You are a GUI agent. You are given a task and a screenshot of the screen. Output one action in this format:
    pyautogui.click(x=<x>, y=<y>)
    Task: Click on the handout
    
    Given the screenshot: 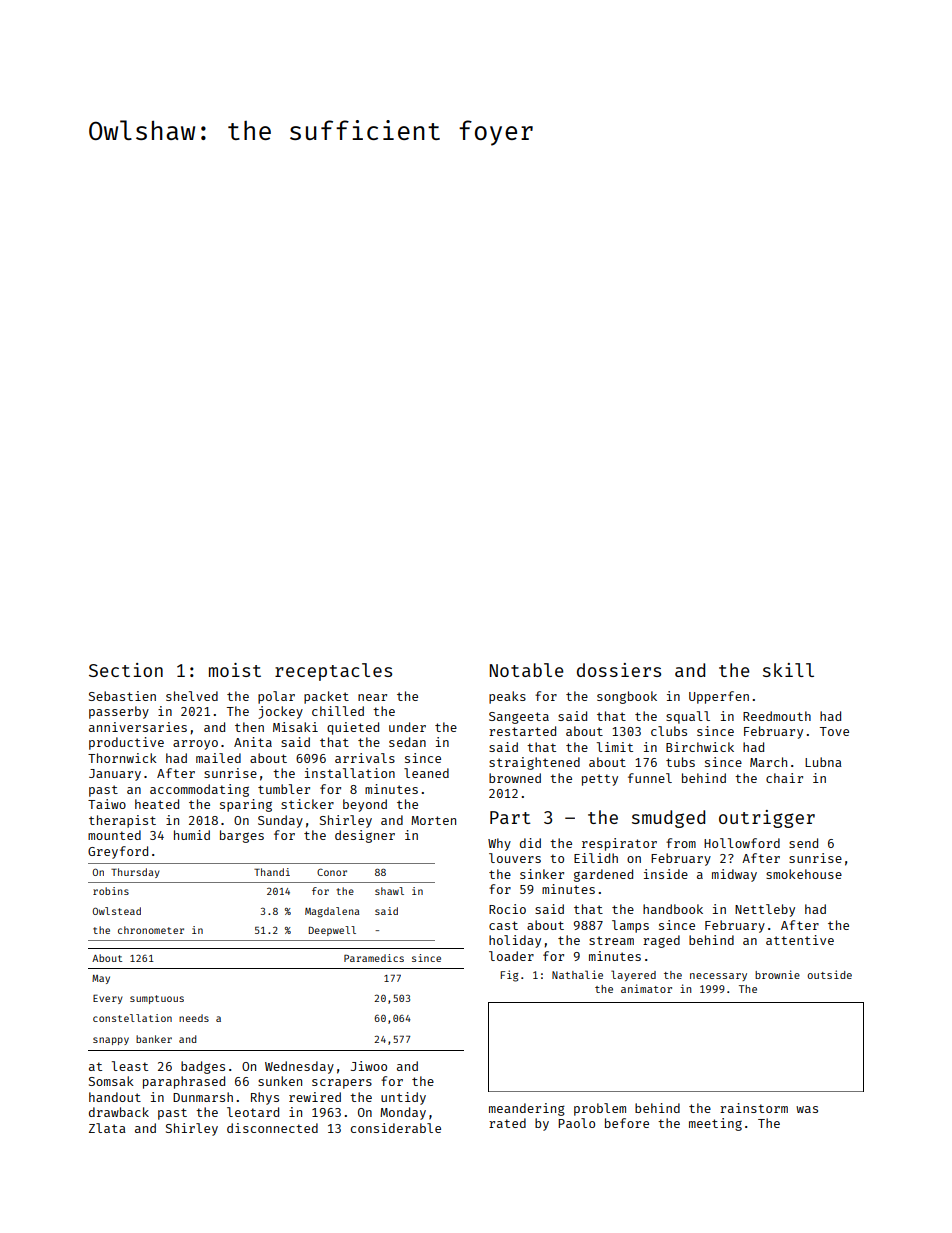 What is the action you would take?
    pyautogui.click(x=115, y=1097)
